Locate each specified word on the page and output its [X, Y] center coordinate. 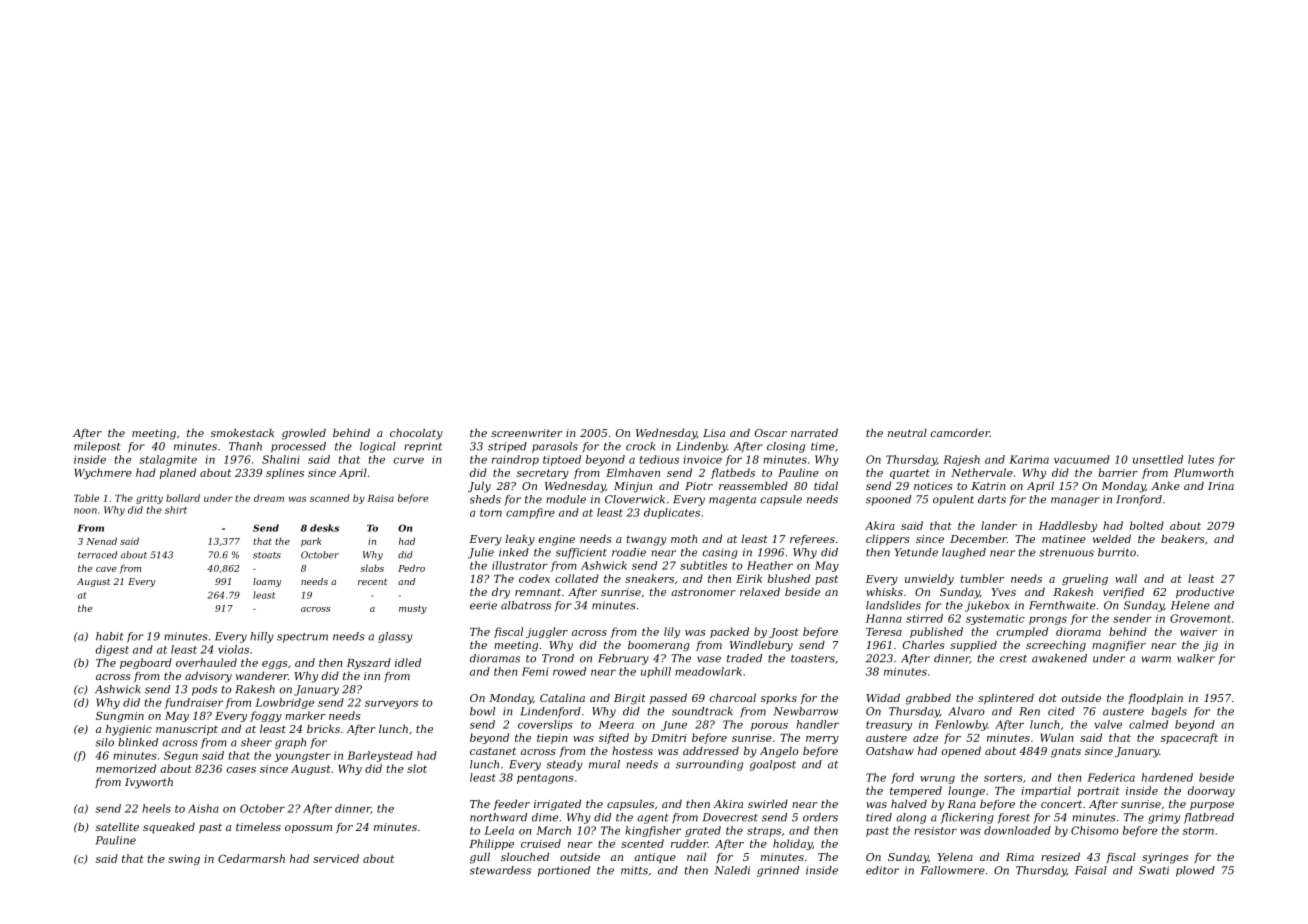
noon [85, 511]
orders [820, 817]
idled [408, 662]
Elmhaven [633, 472]
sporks [779, 698]
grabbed [928, 699]
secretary [543, 474]
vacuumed [1082, 459]
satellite [117, 826]
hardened [1167, 777]
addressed [711, 750]
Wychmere [103, 473]
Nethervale [982, 472]
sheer [256, 742]
